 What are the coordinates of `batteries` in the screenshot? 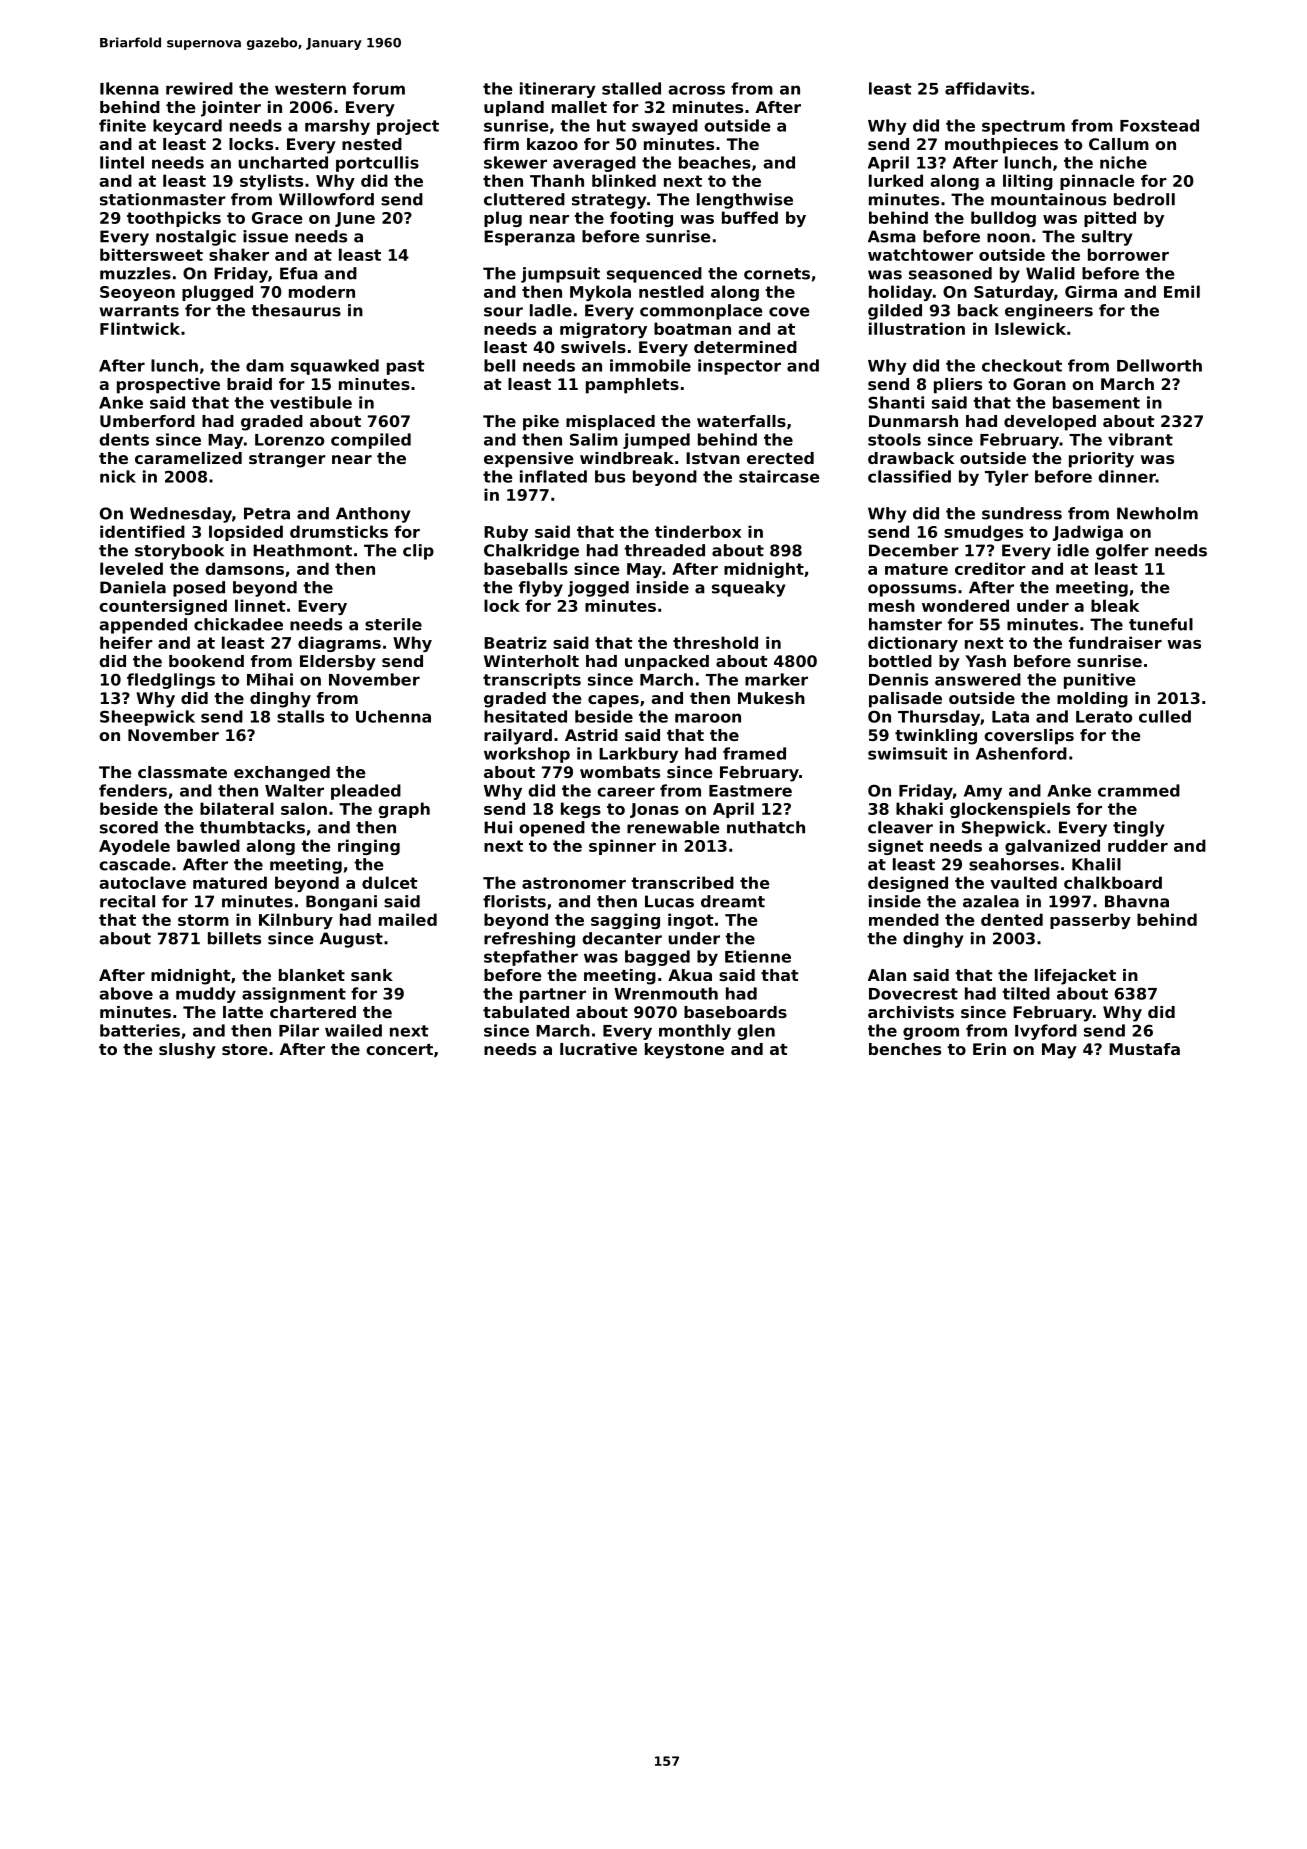 It's located at (140, 1030).
